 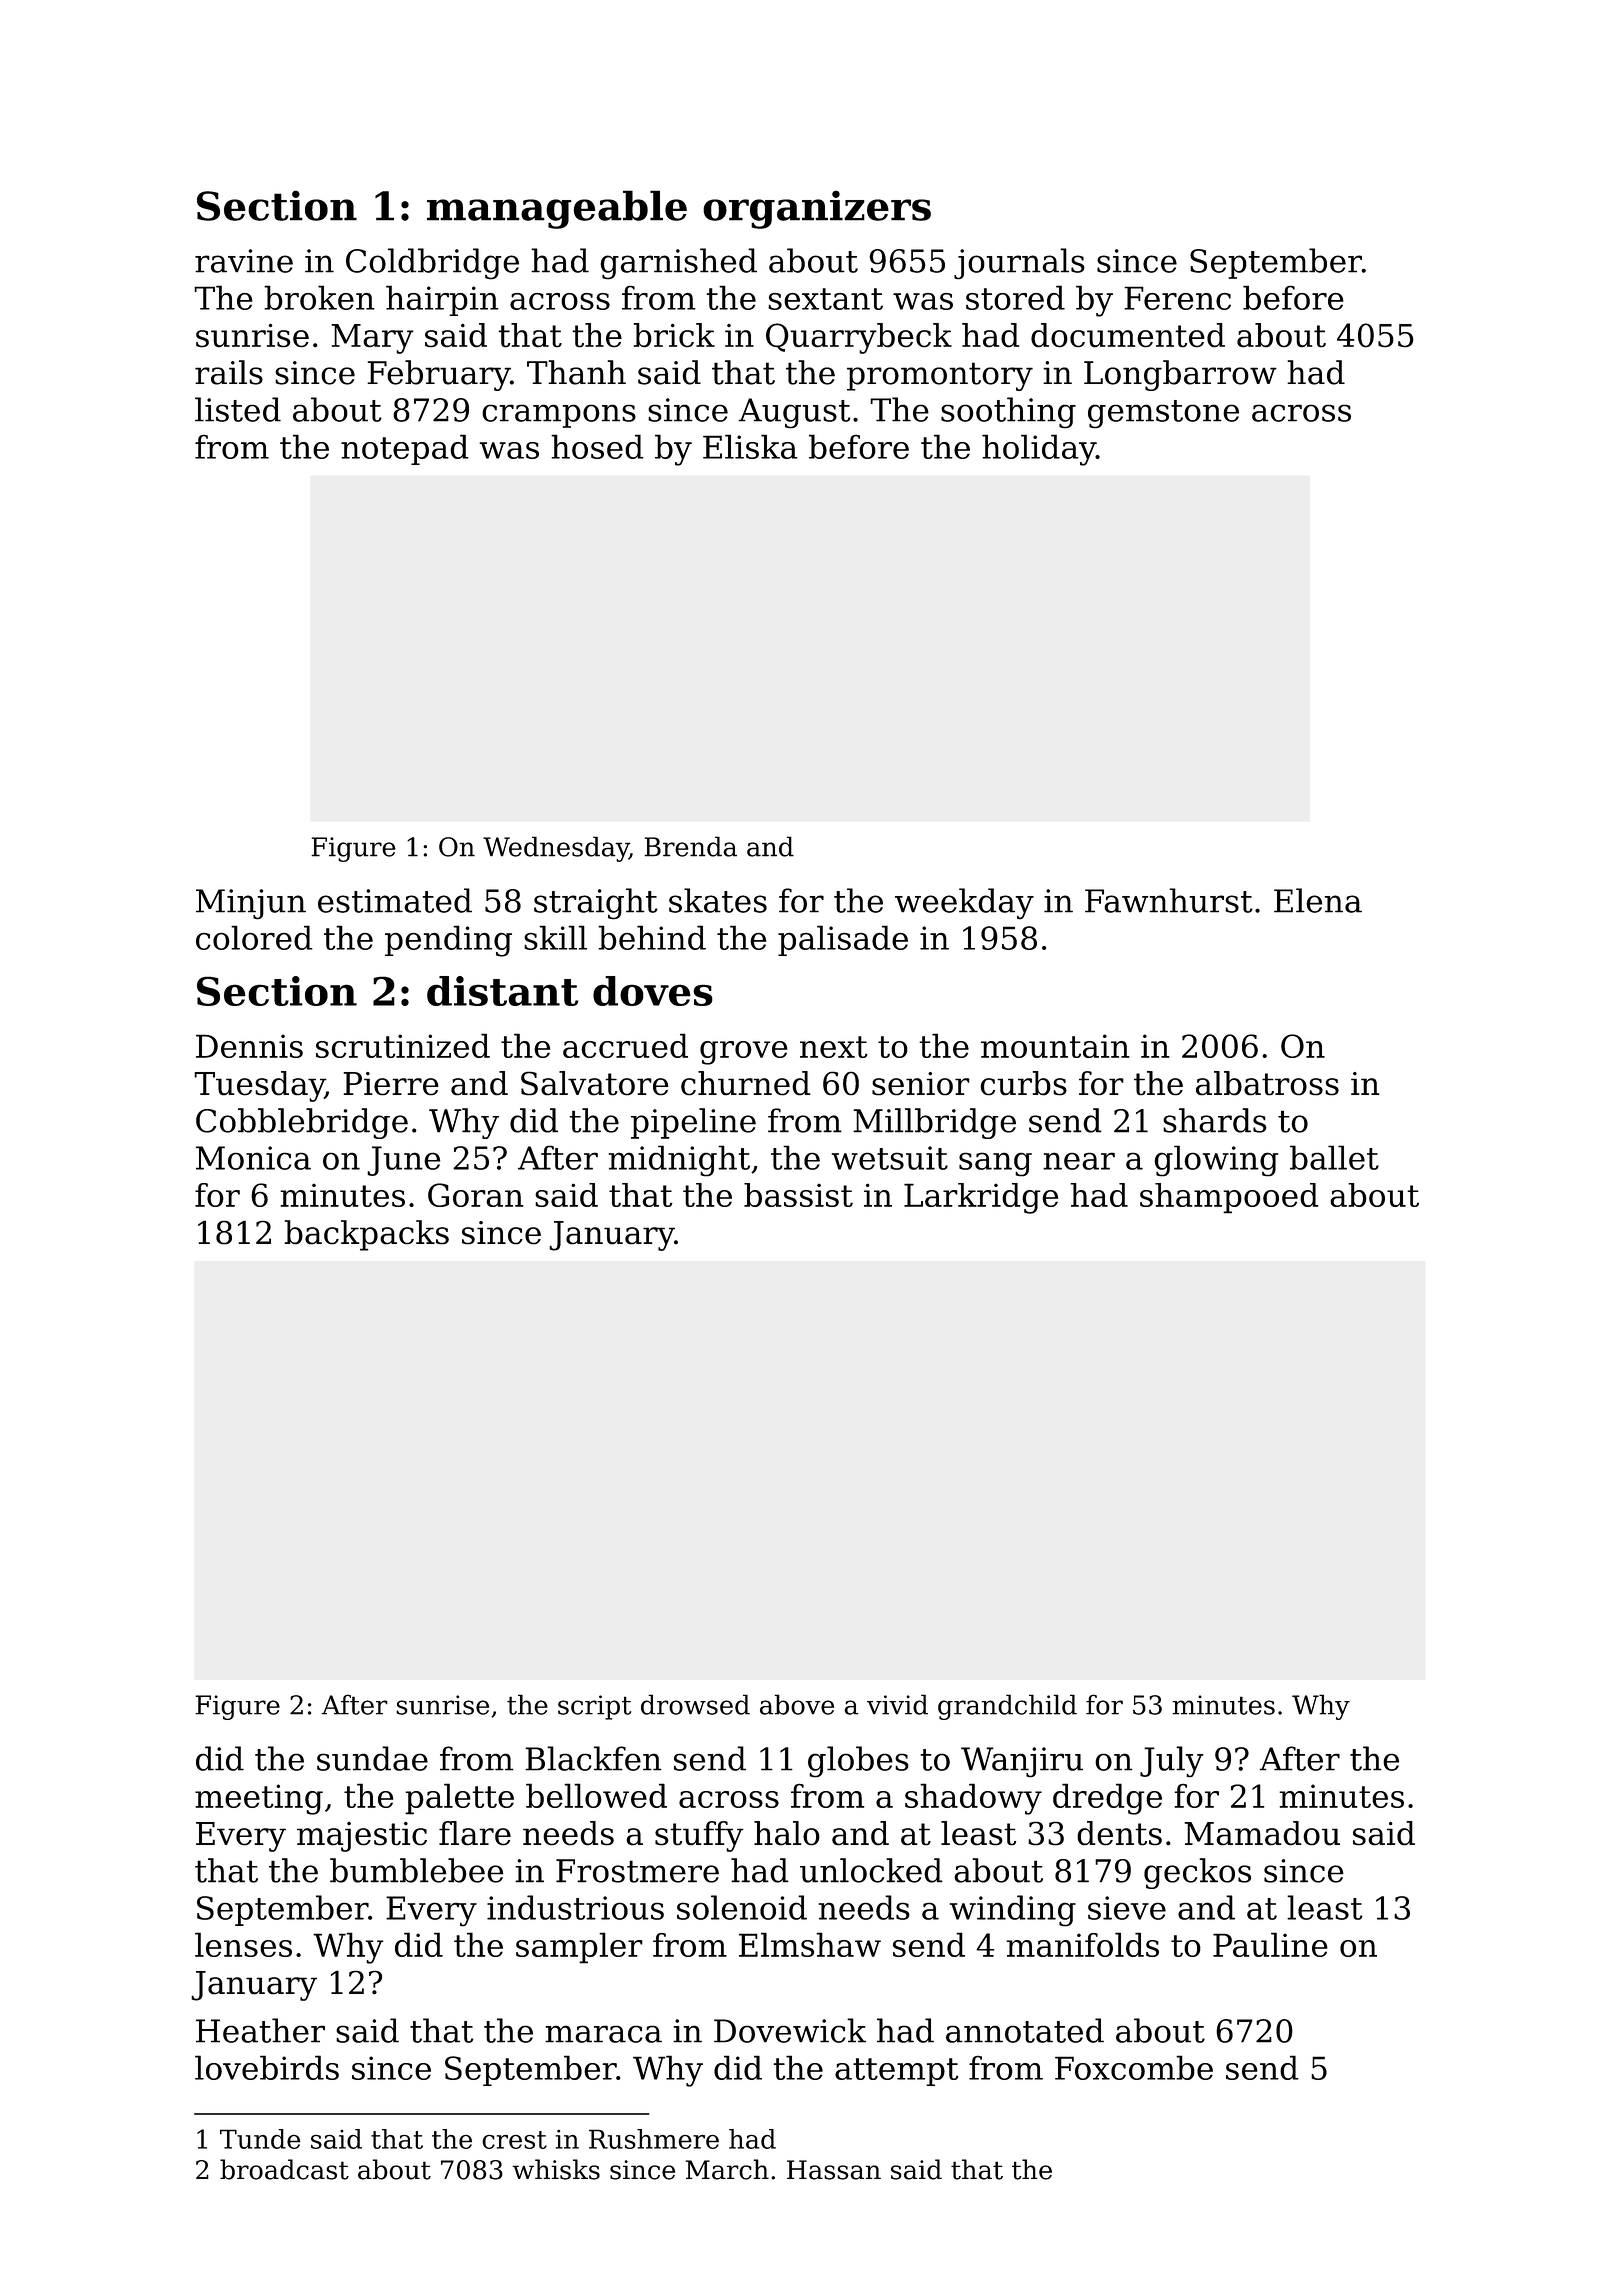 What do you see at coordinates (1318, 900) in the screenshot?
I see `Elena` at bounding box center [1318, 900].
